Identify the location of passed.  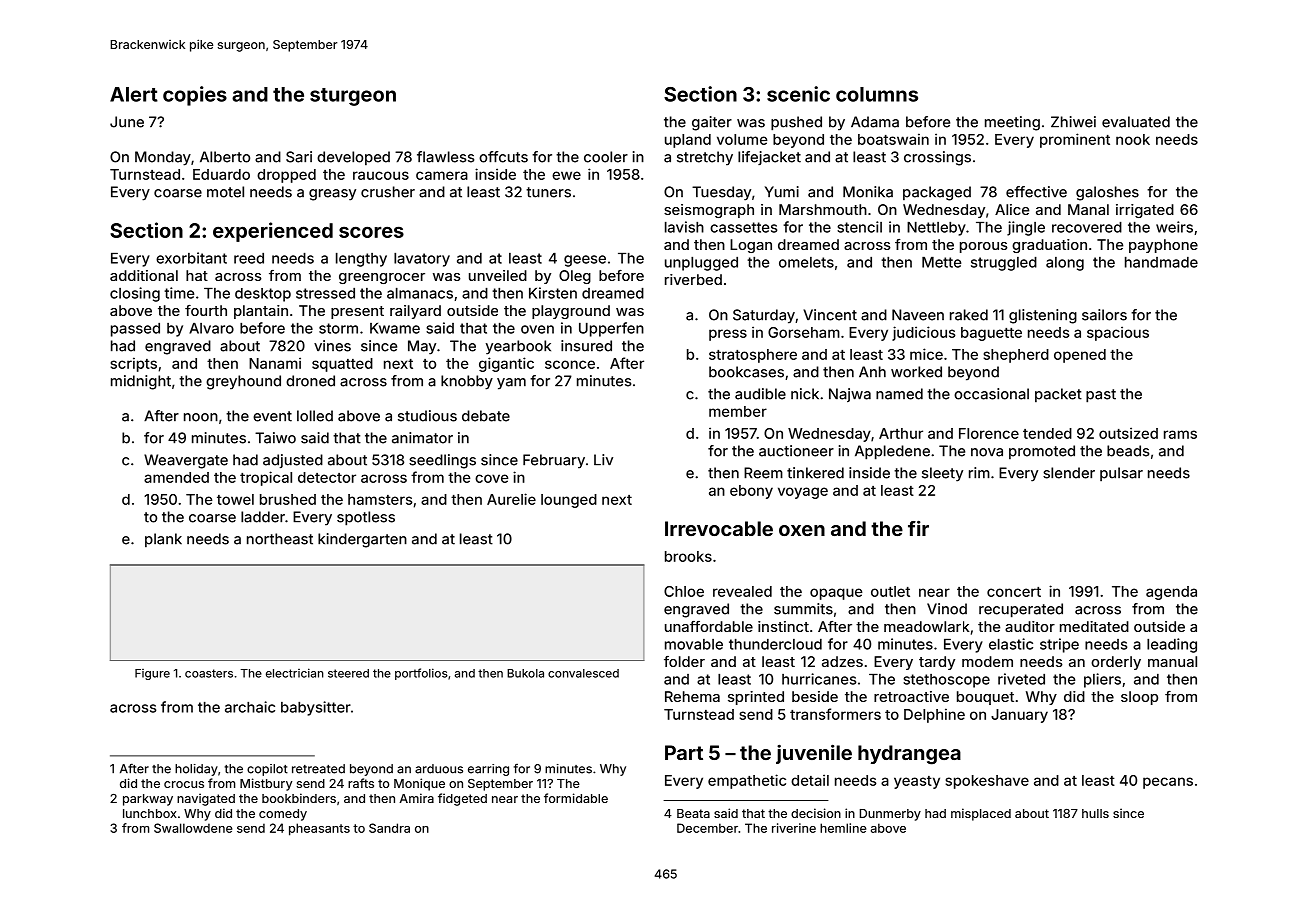
(135, 330).
